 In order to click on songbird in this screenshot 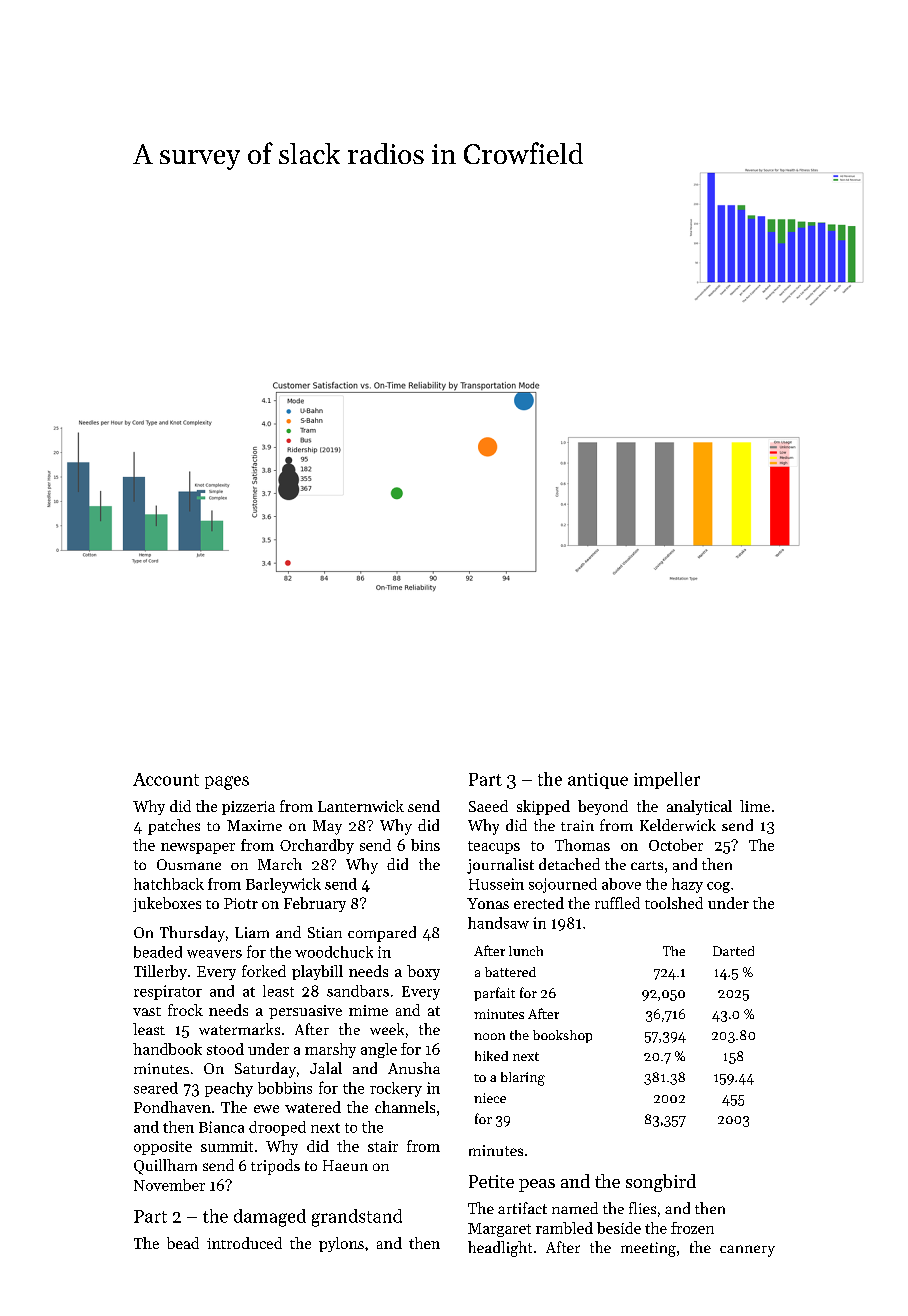, I will do `click(661, 1183)`.
